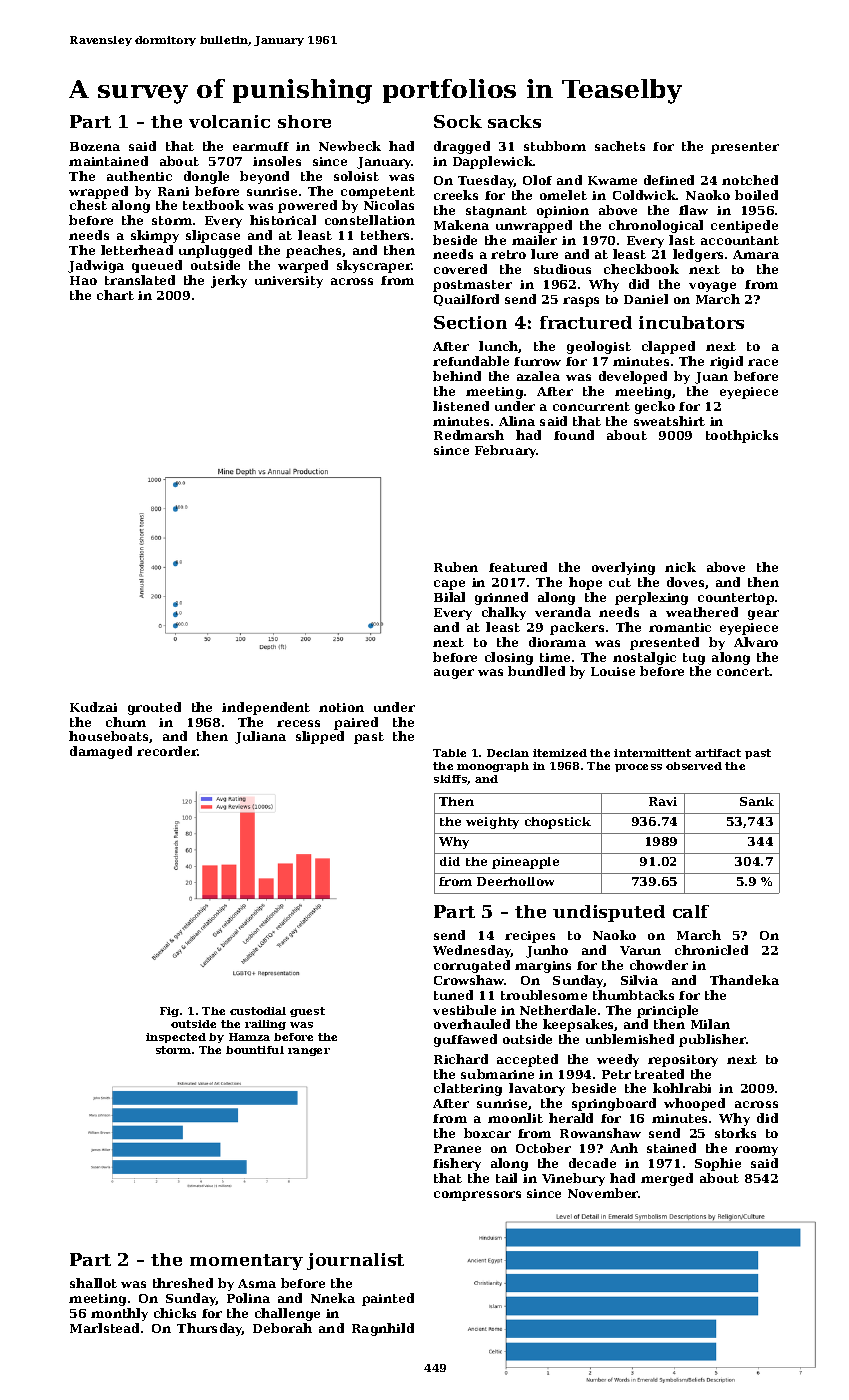 This screenshot has width=849, height=1400. What do you see at coordinates (757, 801) in the screenshot?
I see `Sank` at bounding box center [757, 801].
